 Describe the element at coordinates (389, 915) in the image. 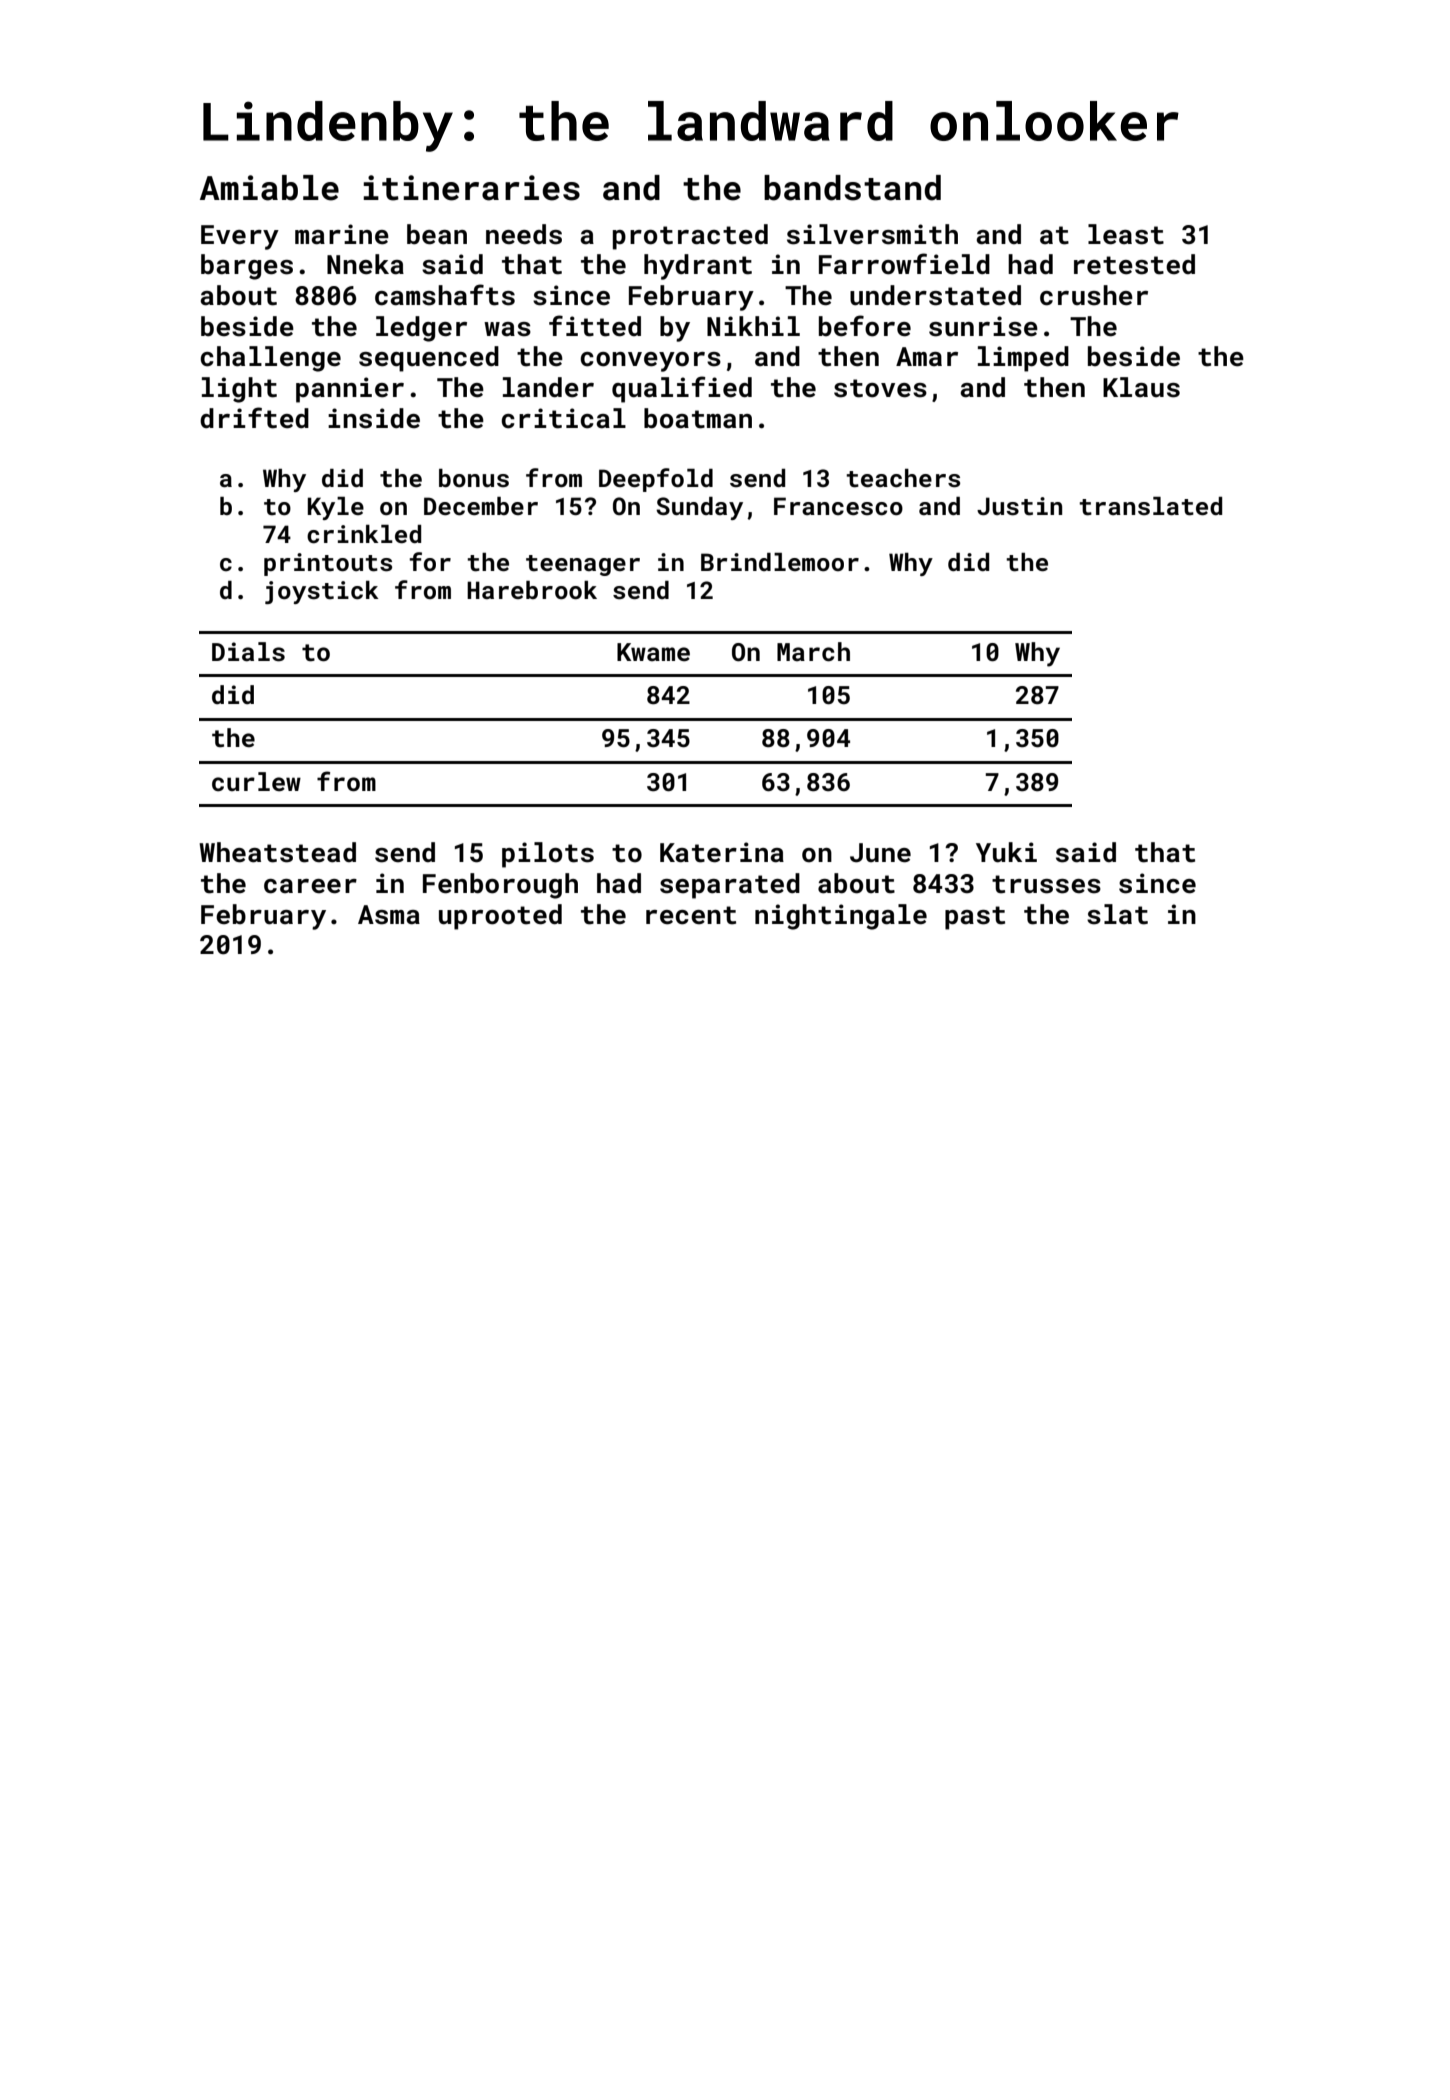

I see `Asma` at that location.
